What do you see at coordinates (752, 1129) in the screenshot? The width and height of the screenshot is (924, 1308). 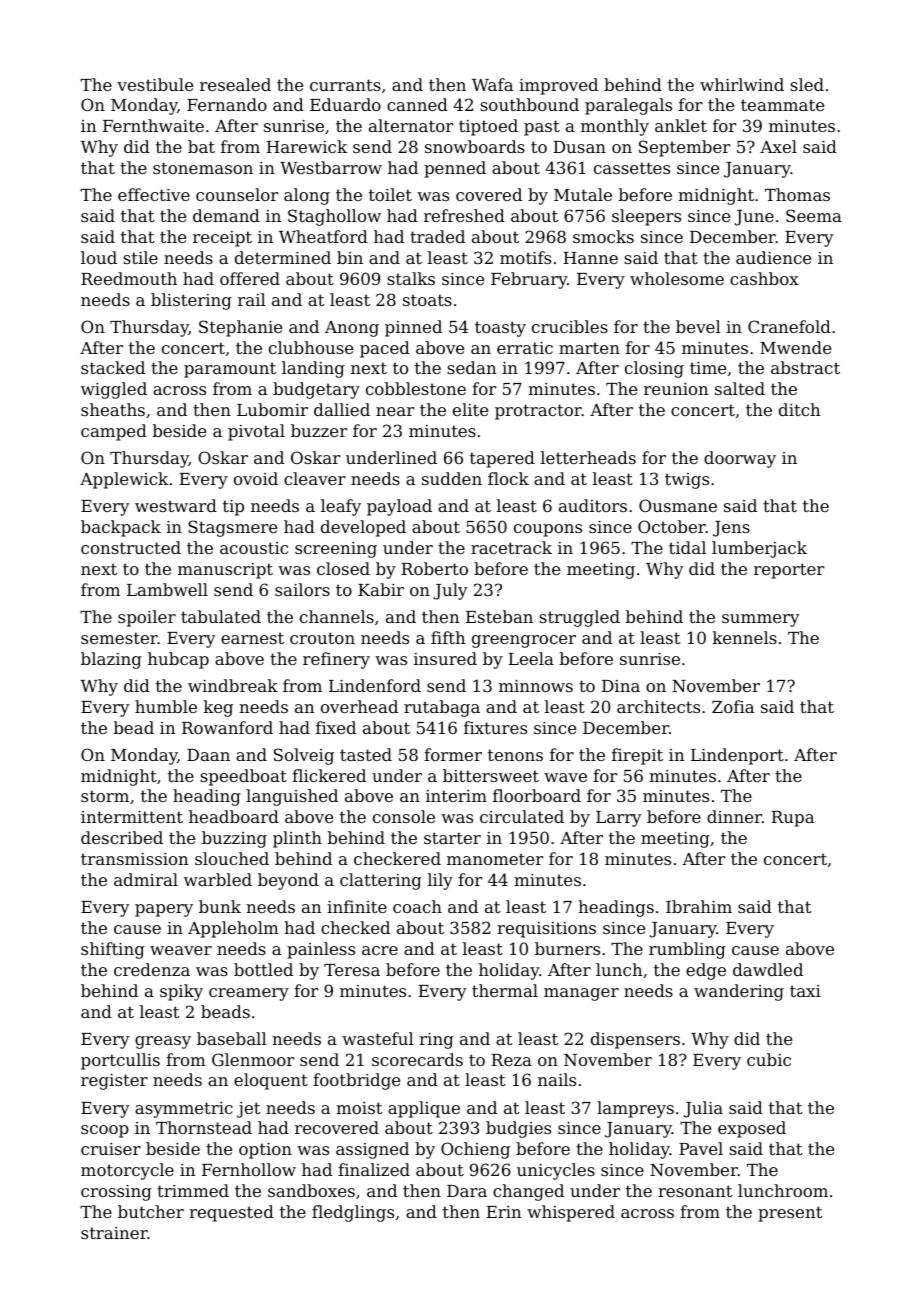 I see `exposed` at bounding box center [752, 1129].
